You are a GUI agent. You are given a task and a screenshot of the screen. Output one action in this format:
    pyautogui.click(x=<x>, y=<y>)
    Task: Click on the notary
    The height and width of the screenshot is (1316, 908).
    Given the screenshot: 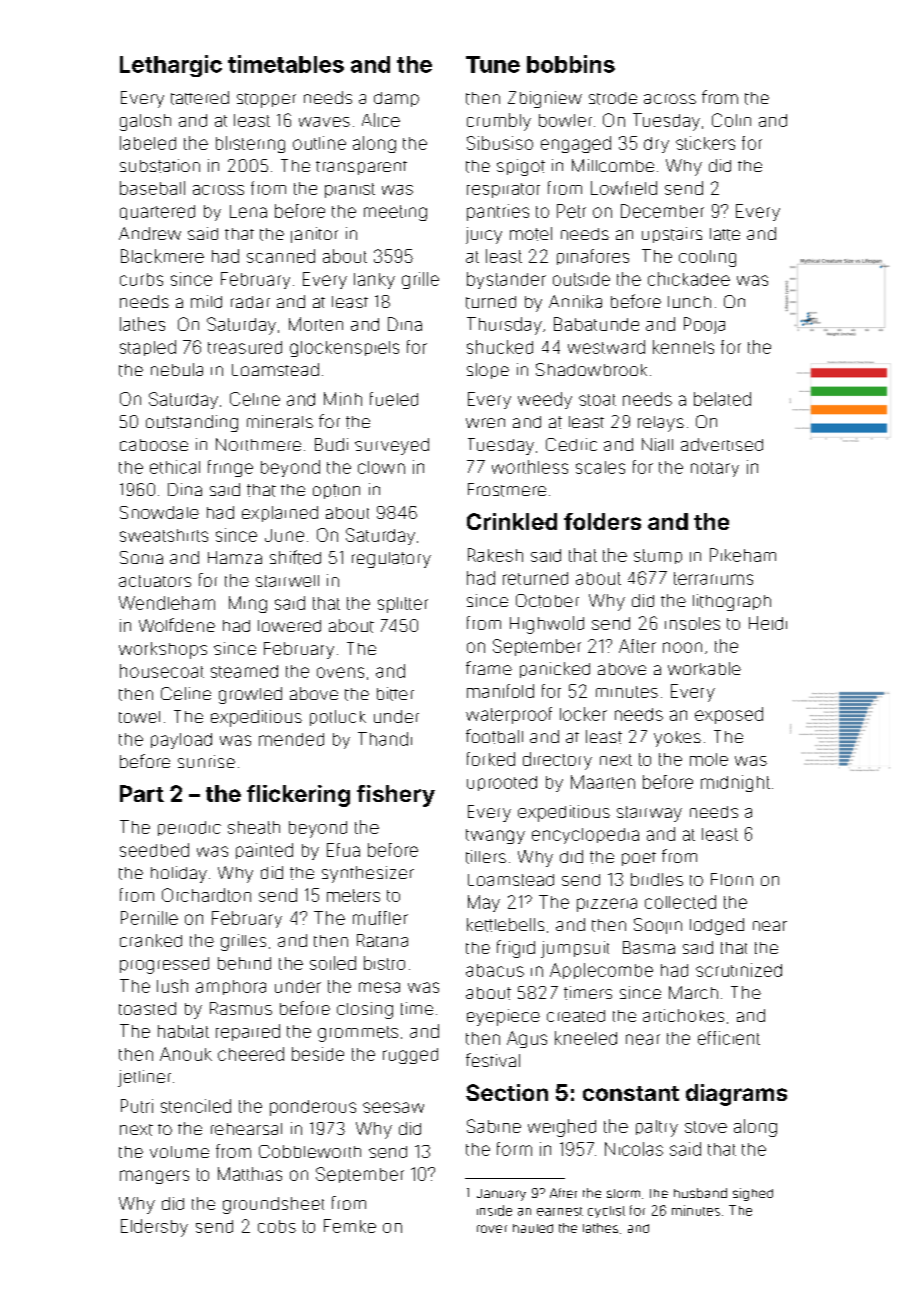 What is the action you would take?
    pyautogui.click(x=715, y=469)
